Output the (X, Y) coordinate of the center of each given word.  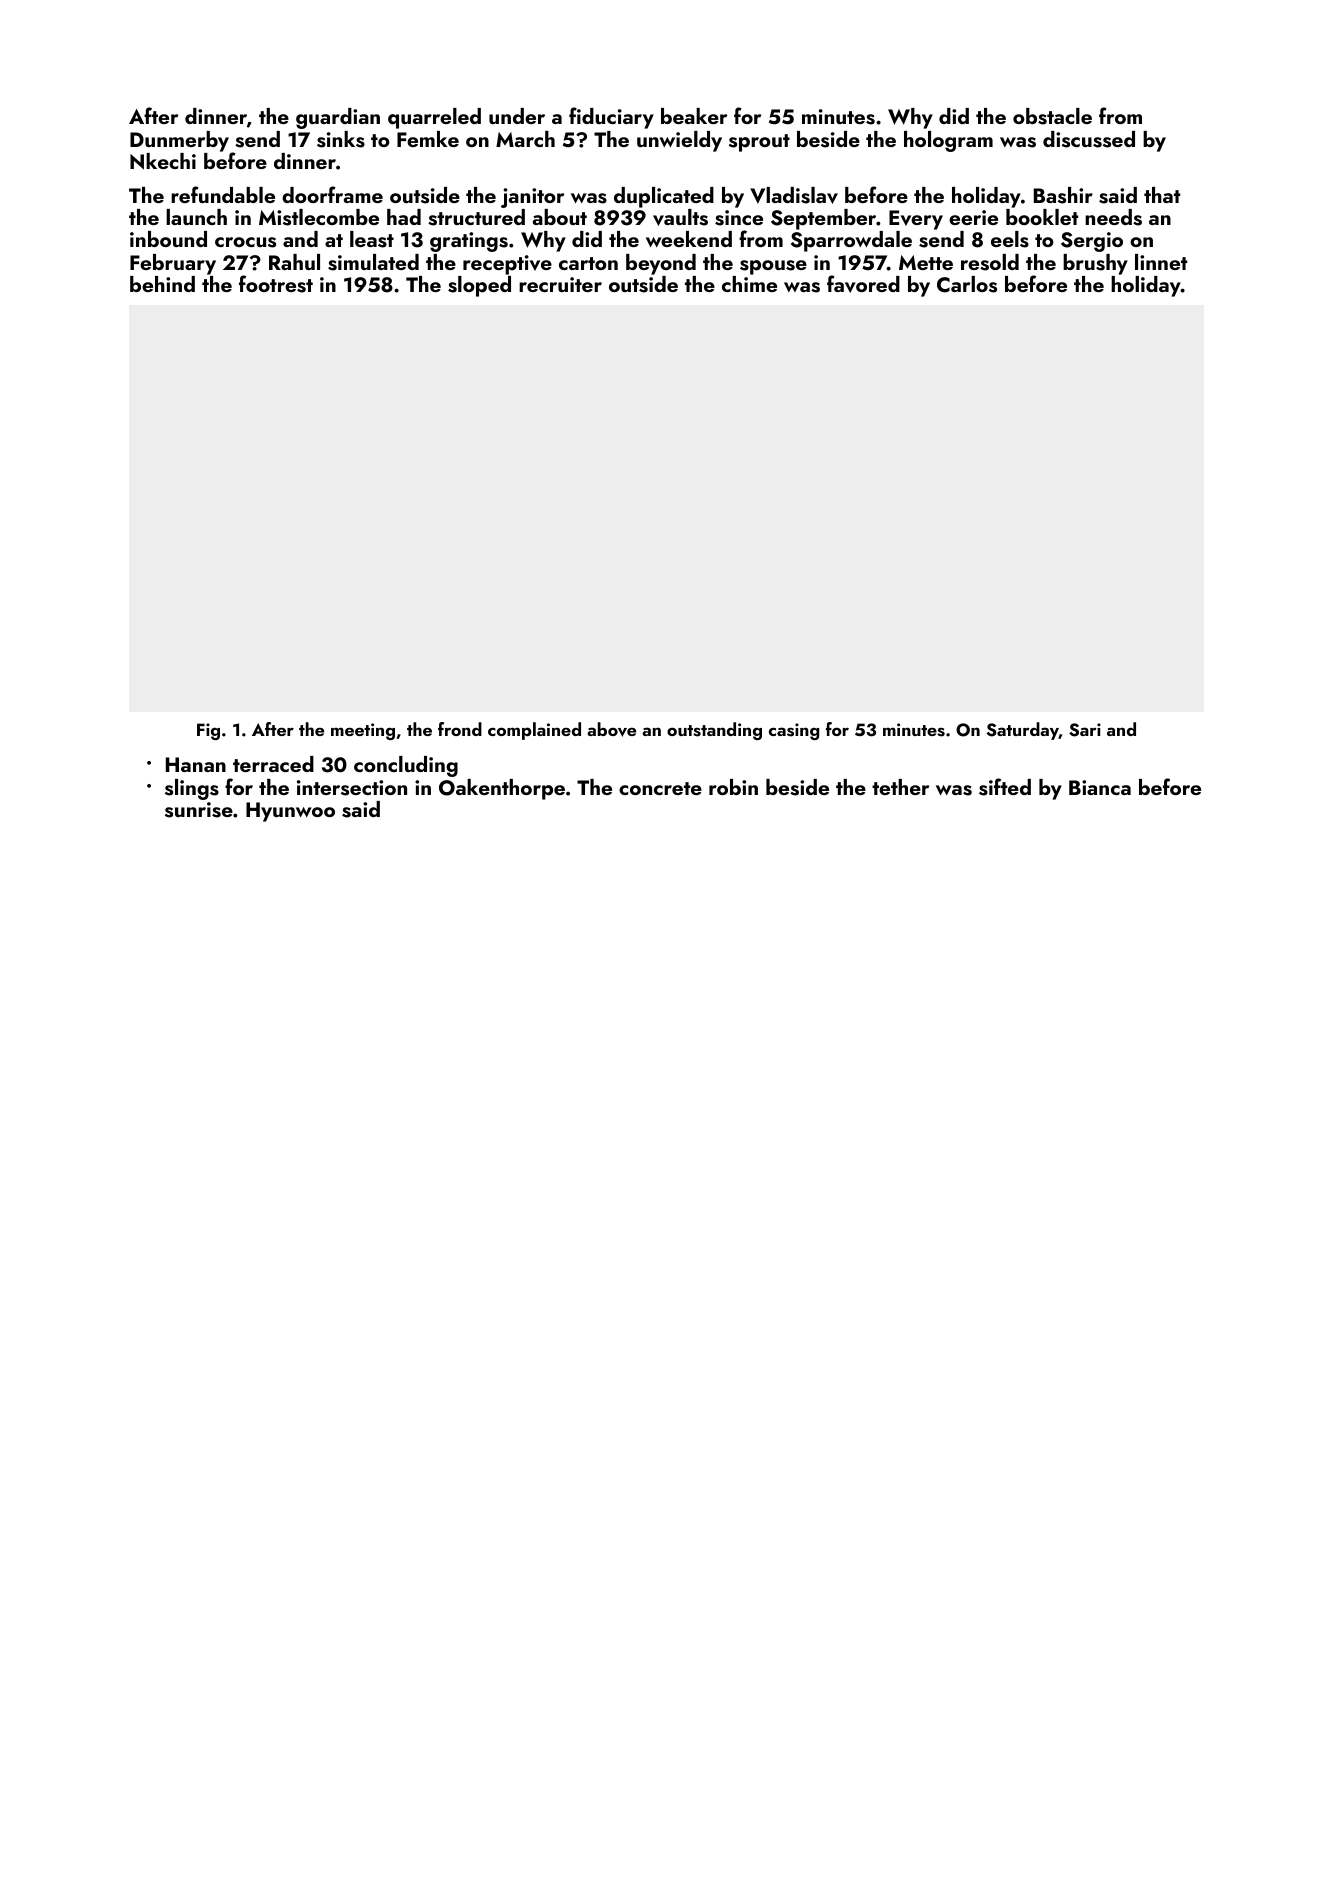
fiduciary (611, 118)
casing (794, 731)
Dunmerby (179, 141)
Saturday (1023, 731)
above (611, 729)
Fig (208, 731)
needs (1113, 217)
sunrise (199, 810)
